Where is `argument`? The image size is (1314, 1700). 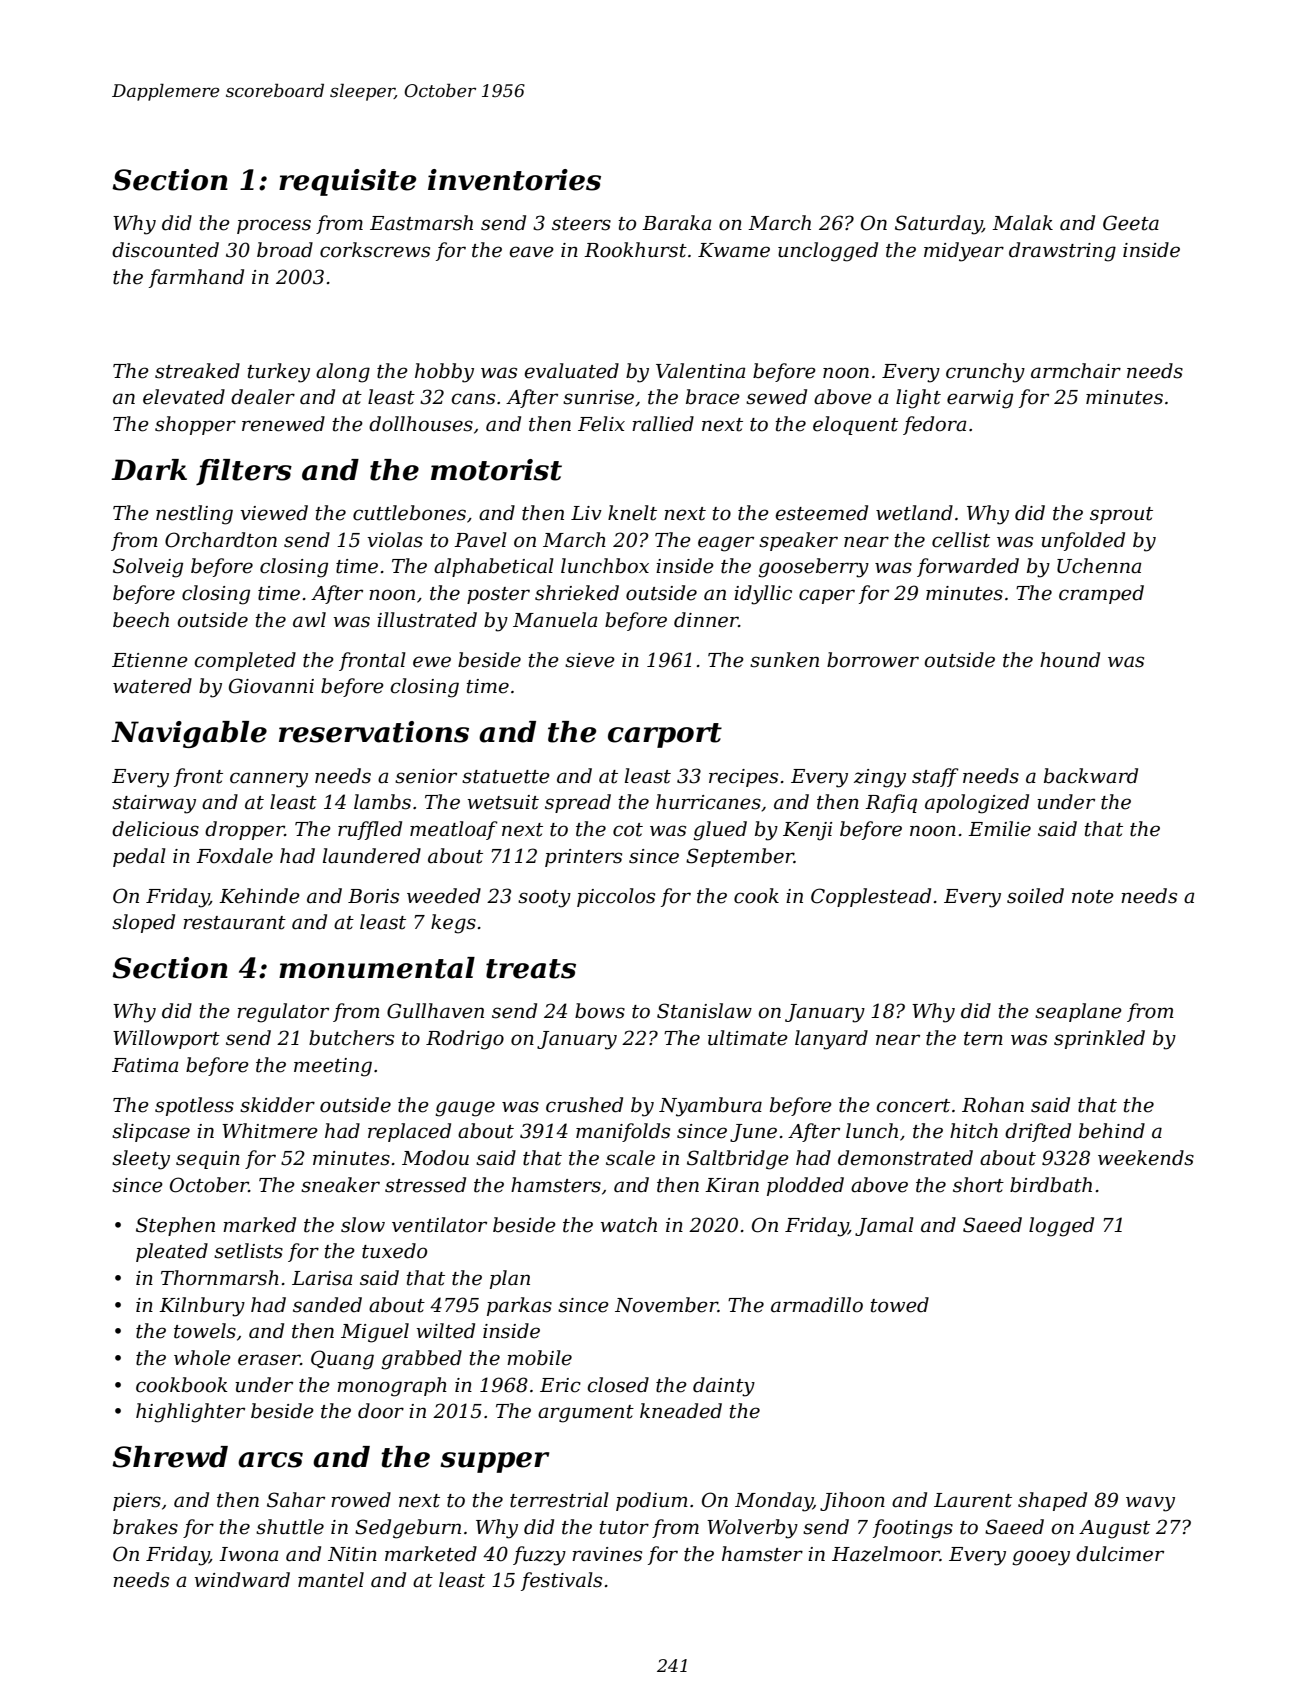 argument is located at coordinates (586, 1414).
